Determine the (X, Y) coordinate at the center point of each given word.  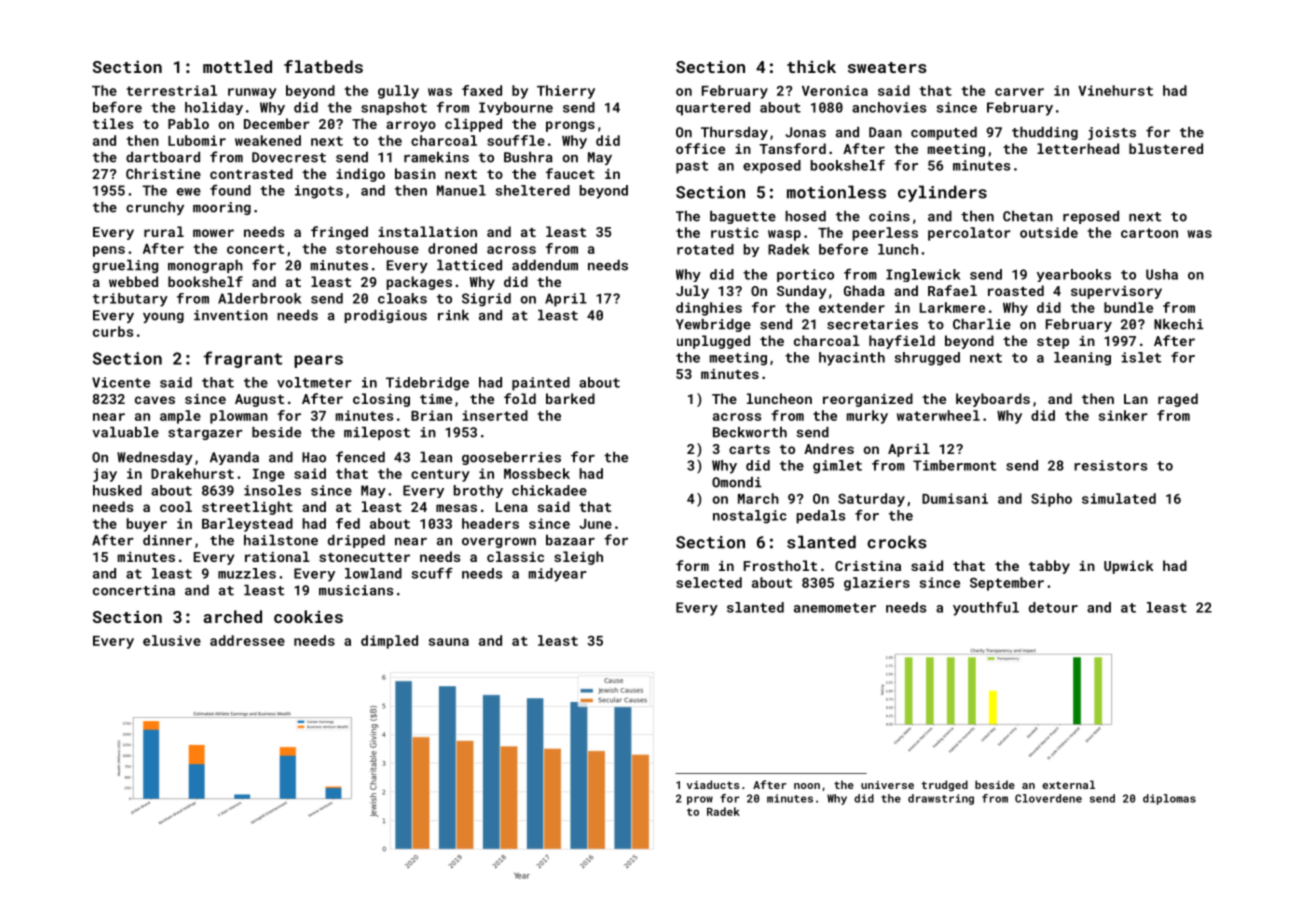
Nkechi (1178, 324)
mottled (237, 66)
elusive (172, 640)
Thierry (566, 92)
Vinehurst (1115, 90)
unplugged (713, 342)
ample (180, 417)
